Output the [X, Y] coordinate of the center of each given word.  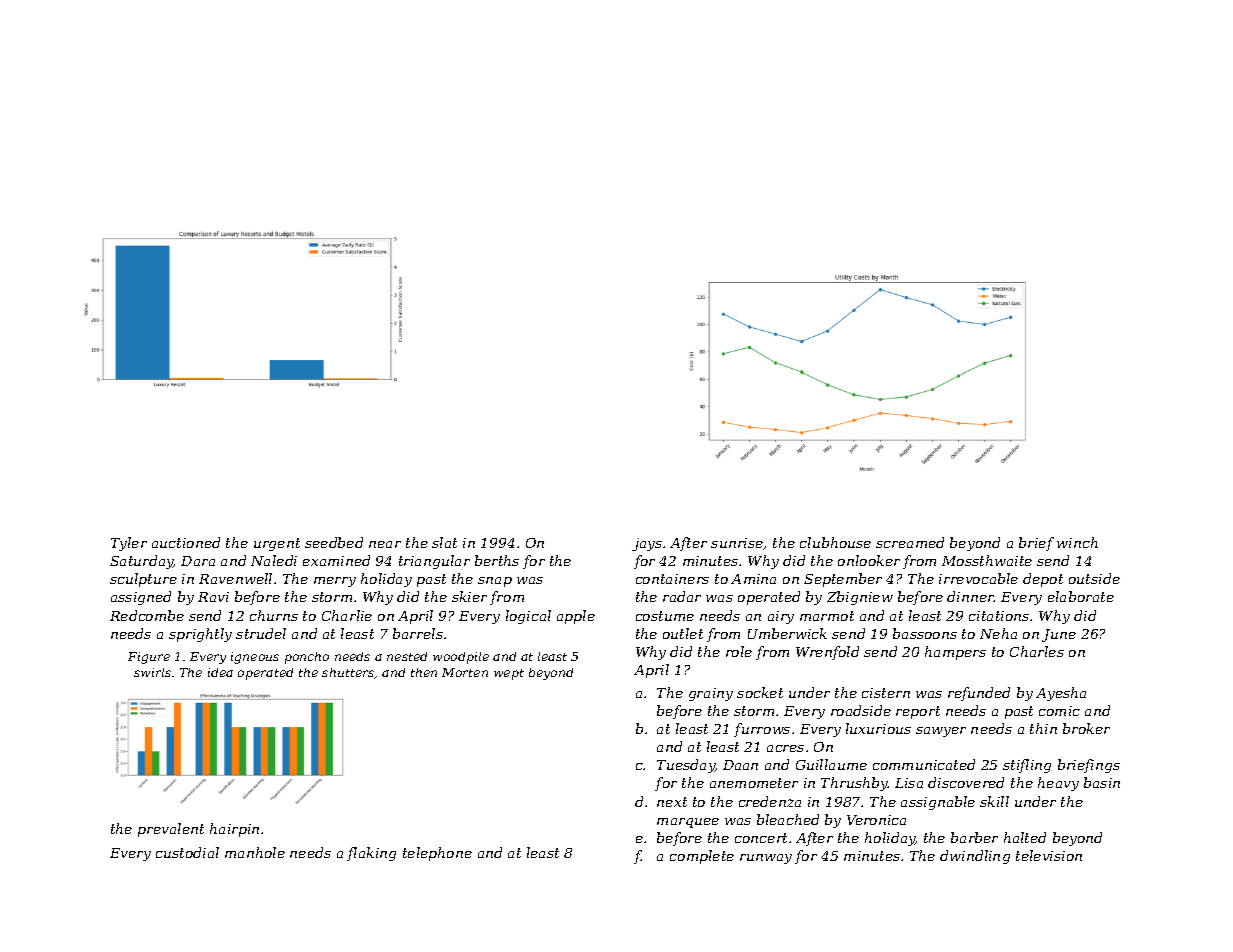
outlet [683, 633]
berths [497, 560]
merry [335, 582]
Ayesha [1061, 694]
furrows [762, 730]
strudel [261, 633]
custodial [187, 852]
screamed [910, 542]
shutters [348, 673]
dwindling [975, 857]
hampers [955, 653]
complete [702, 857]
